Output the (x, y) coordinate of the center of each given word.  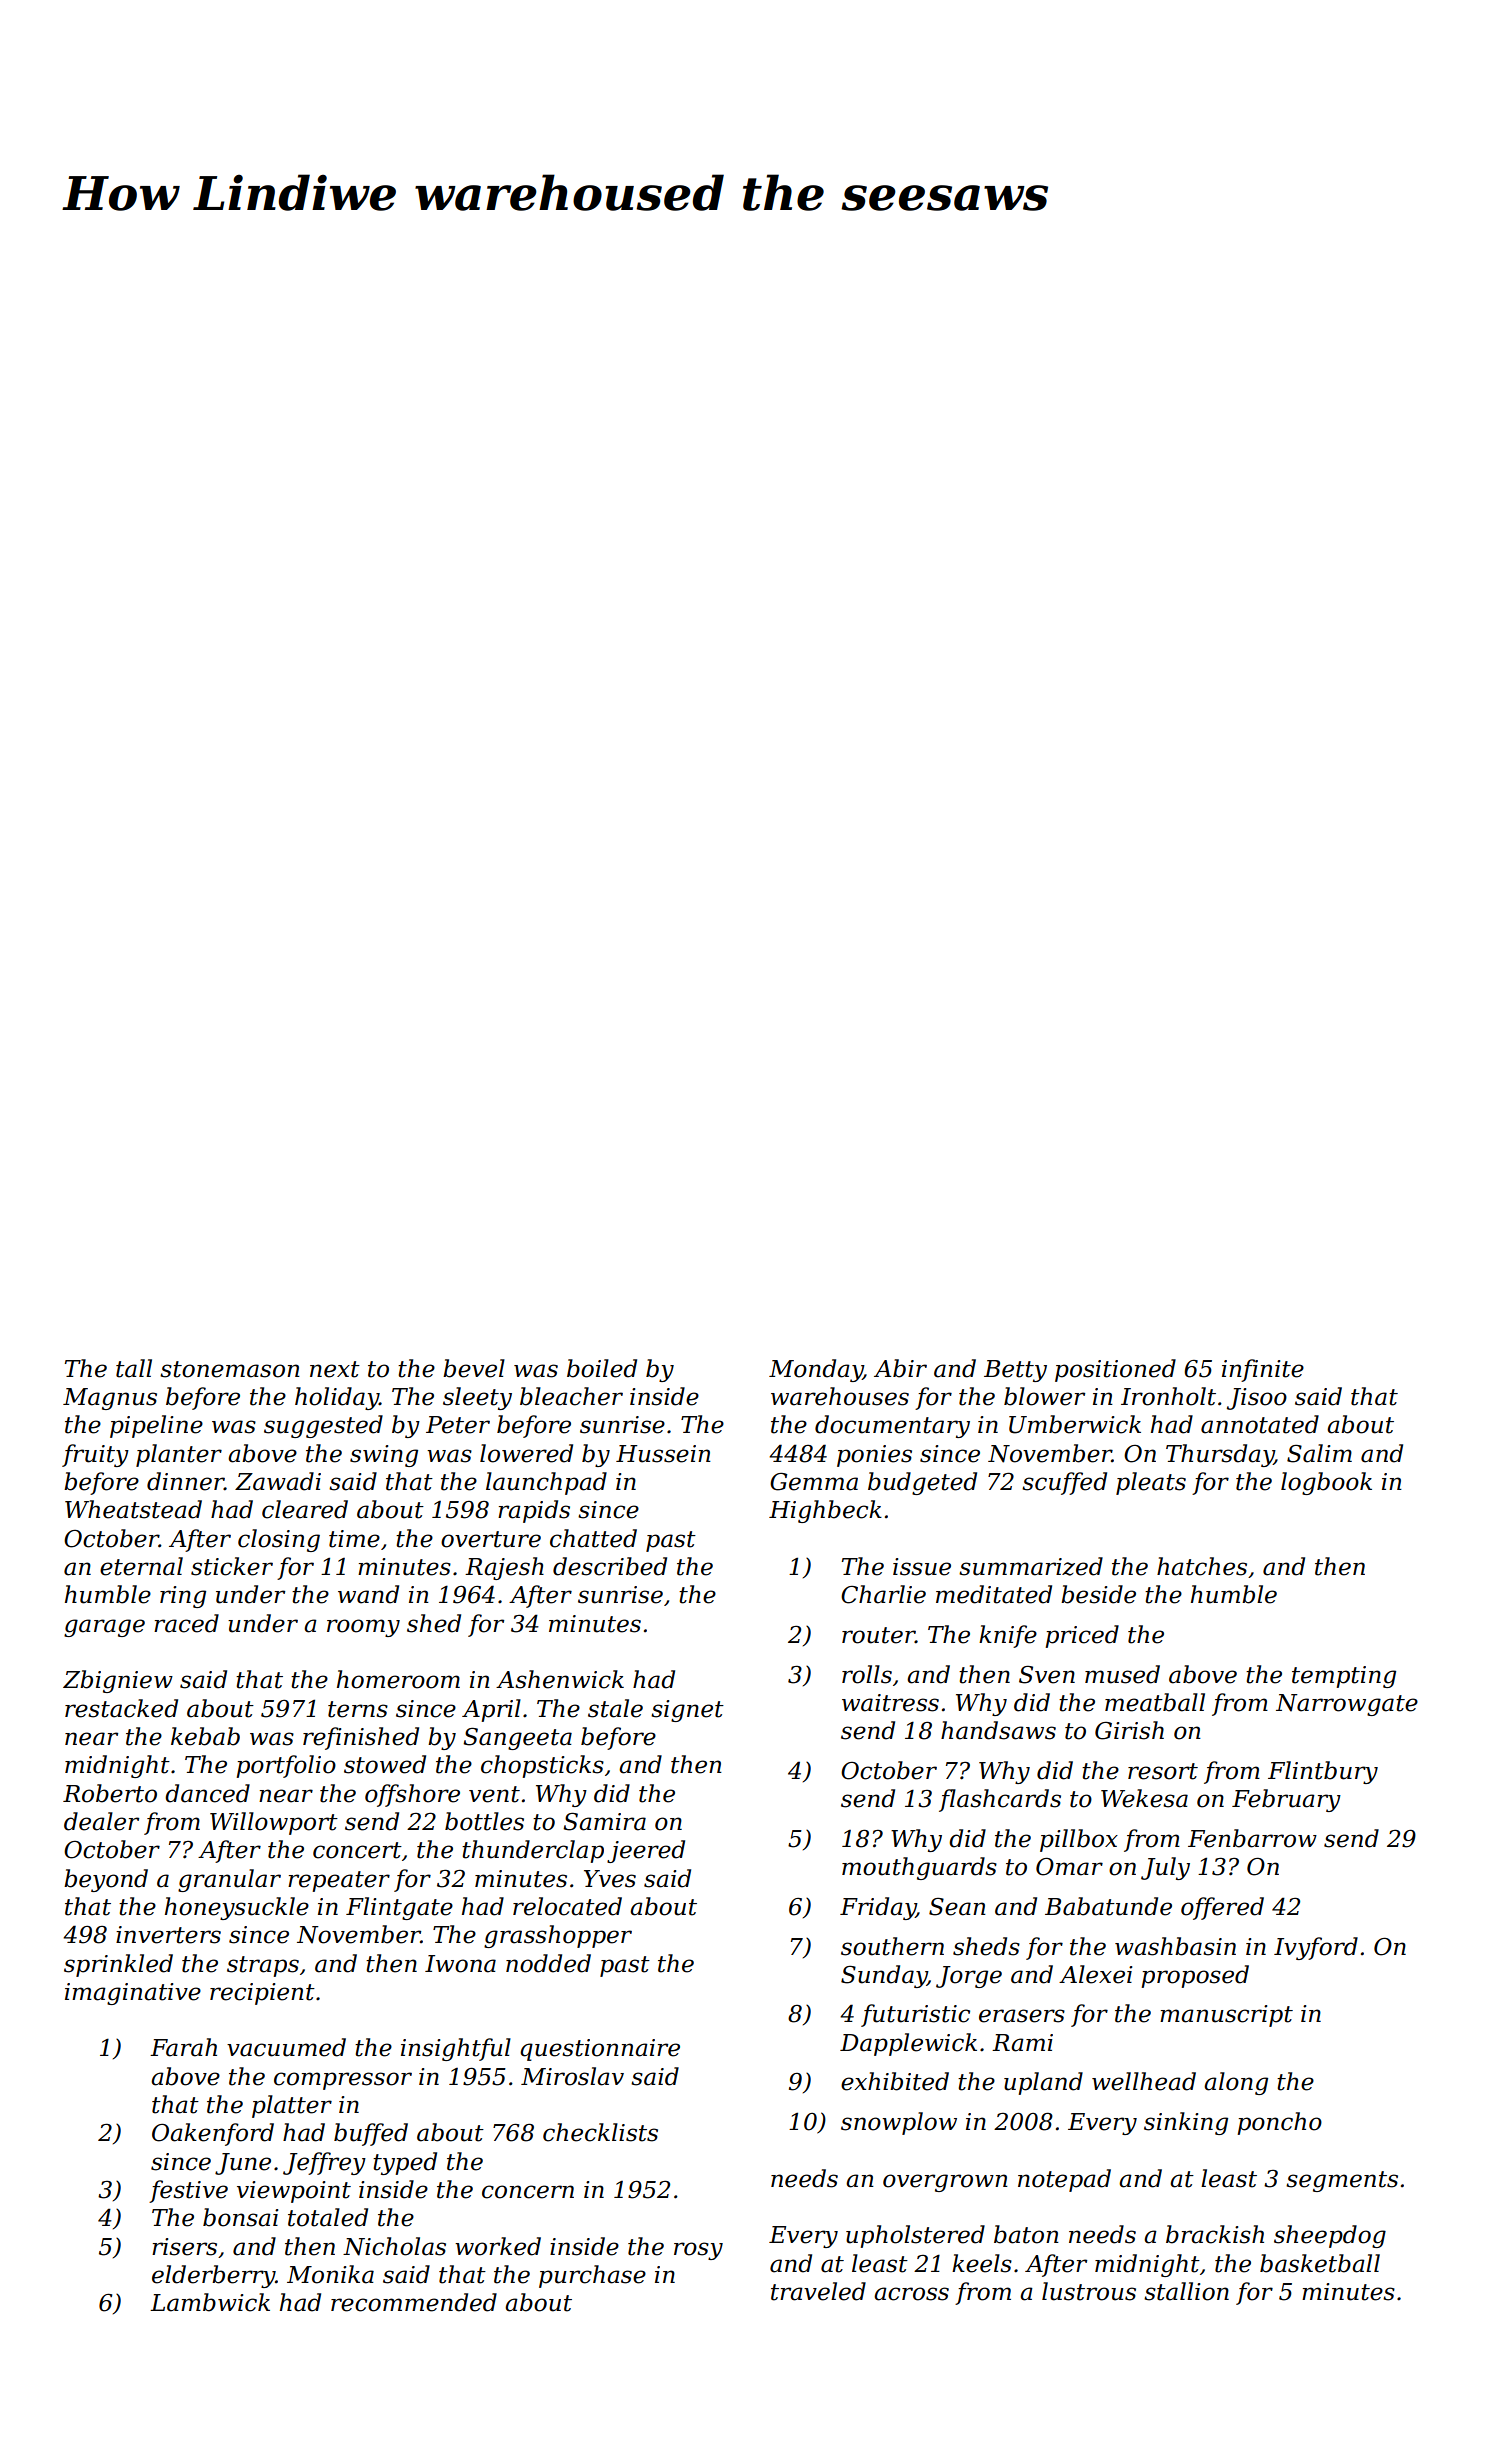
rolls (867, 1674)
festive (188, 2191)
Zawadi (278, 1481)
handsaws (998, 1730)
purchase (592, 2276)
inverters (168, 1935)
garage (104, 1628)
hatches (1202, 1566)
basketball (1320, 2263)
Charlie (883, 1594)
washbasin (1175, 1946)
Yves (610, 1879)
